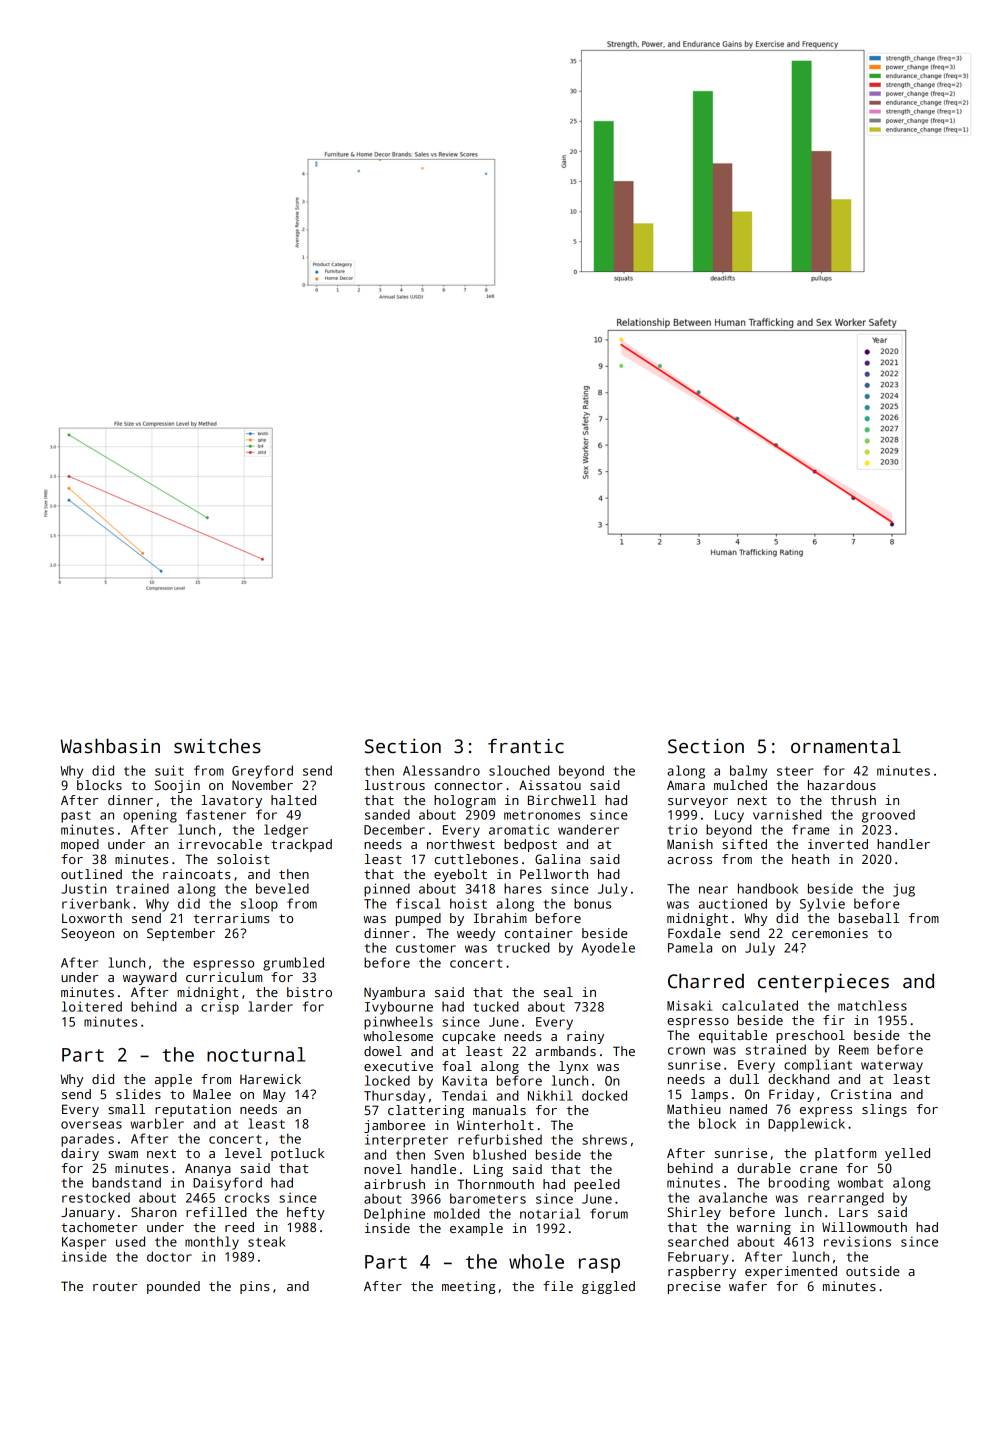 Image resolution: width=1002 pixels, height=1451 pixels. I want to click on switches, so click(217, 746).
